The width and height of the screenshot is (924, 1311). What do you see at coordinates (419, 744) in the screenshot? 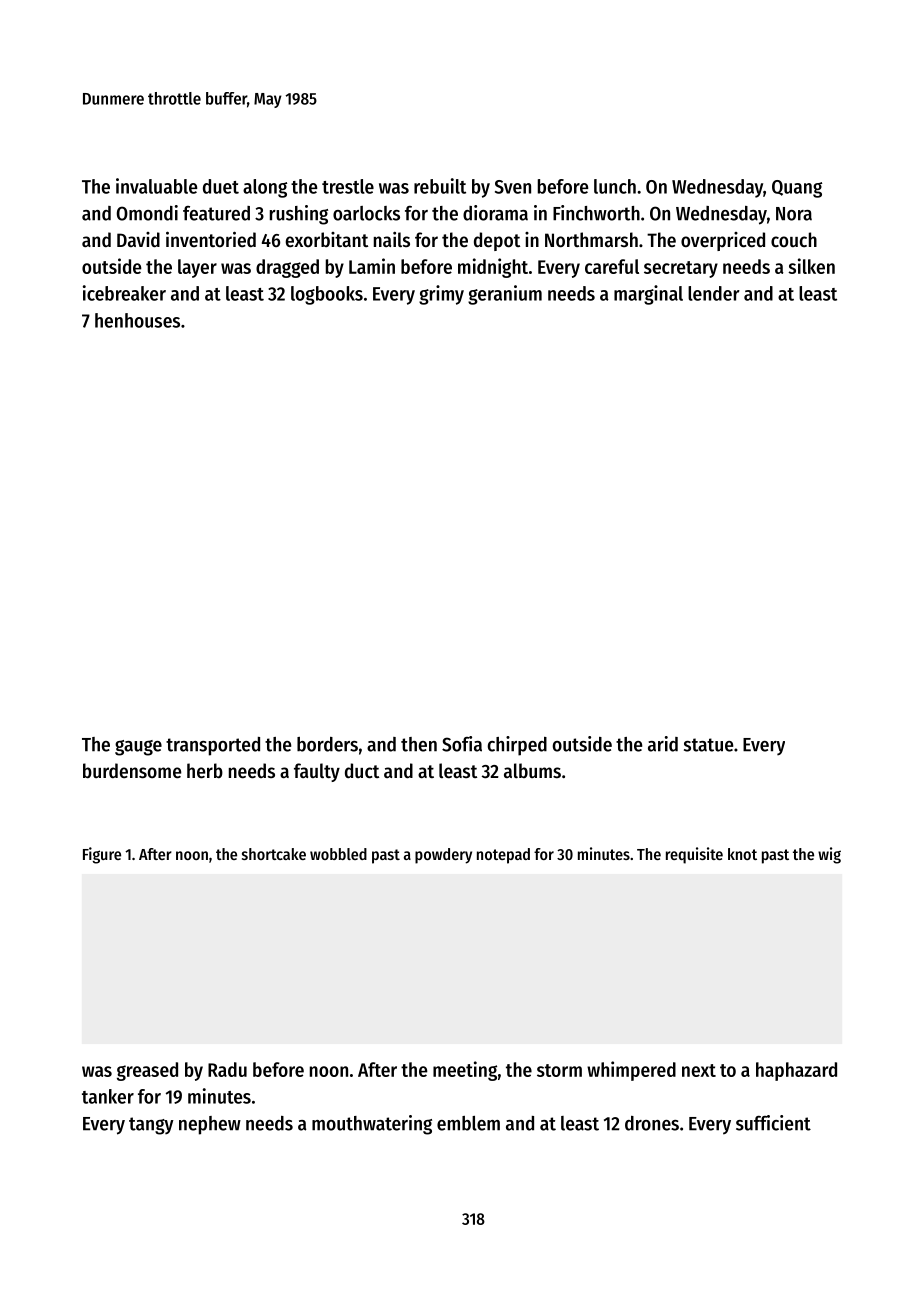
I see `then` at bounding box center [419, 744].
